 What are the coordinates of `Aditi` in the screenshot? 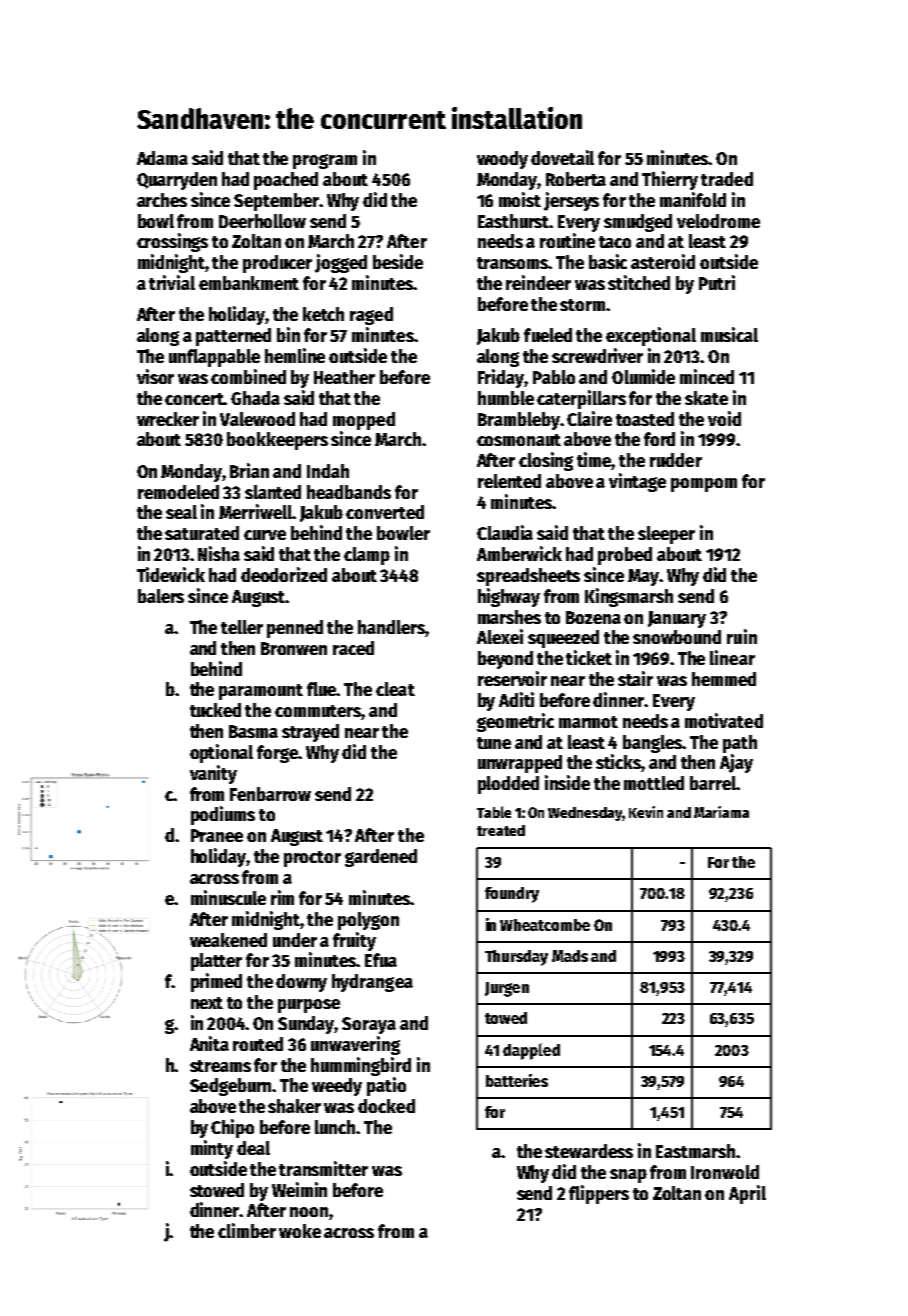 It's located at (516, 699).
